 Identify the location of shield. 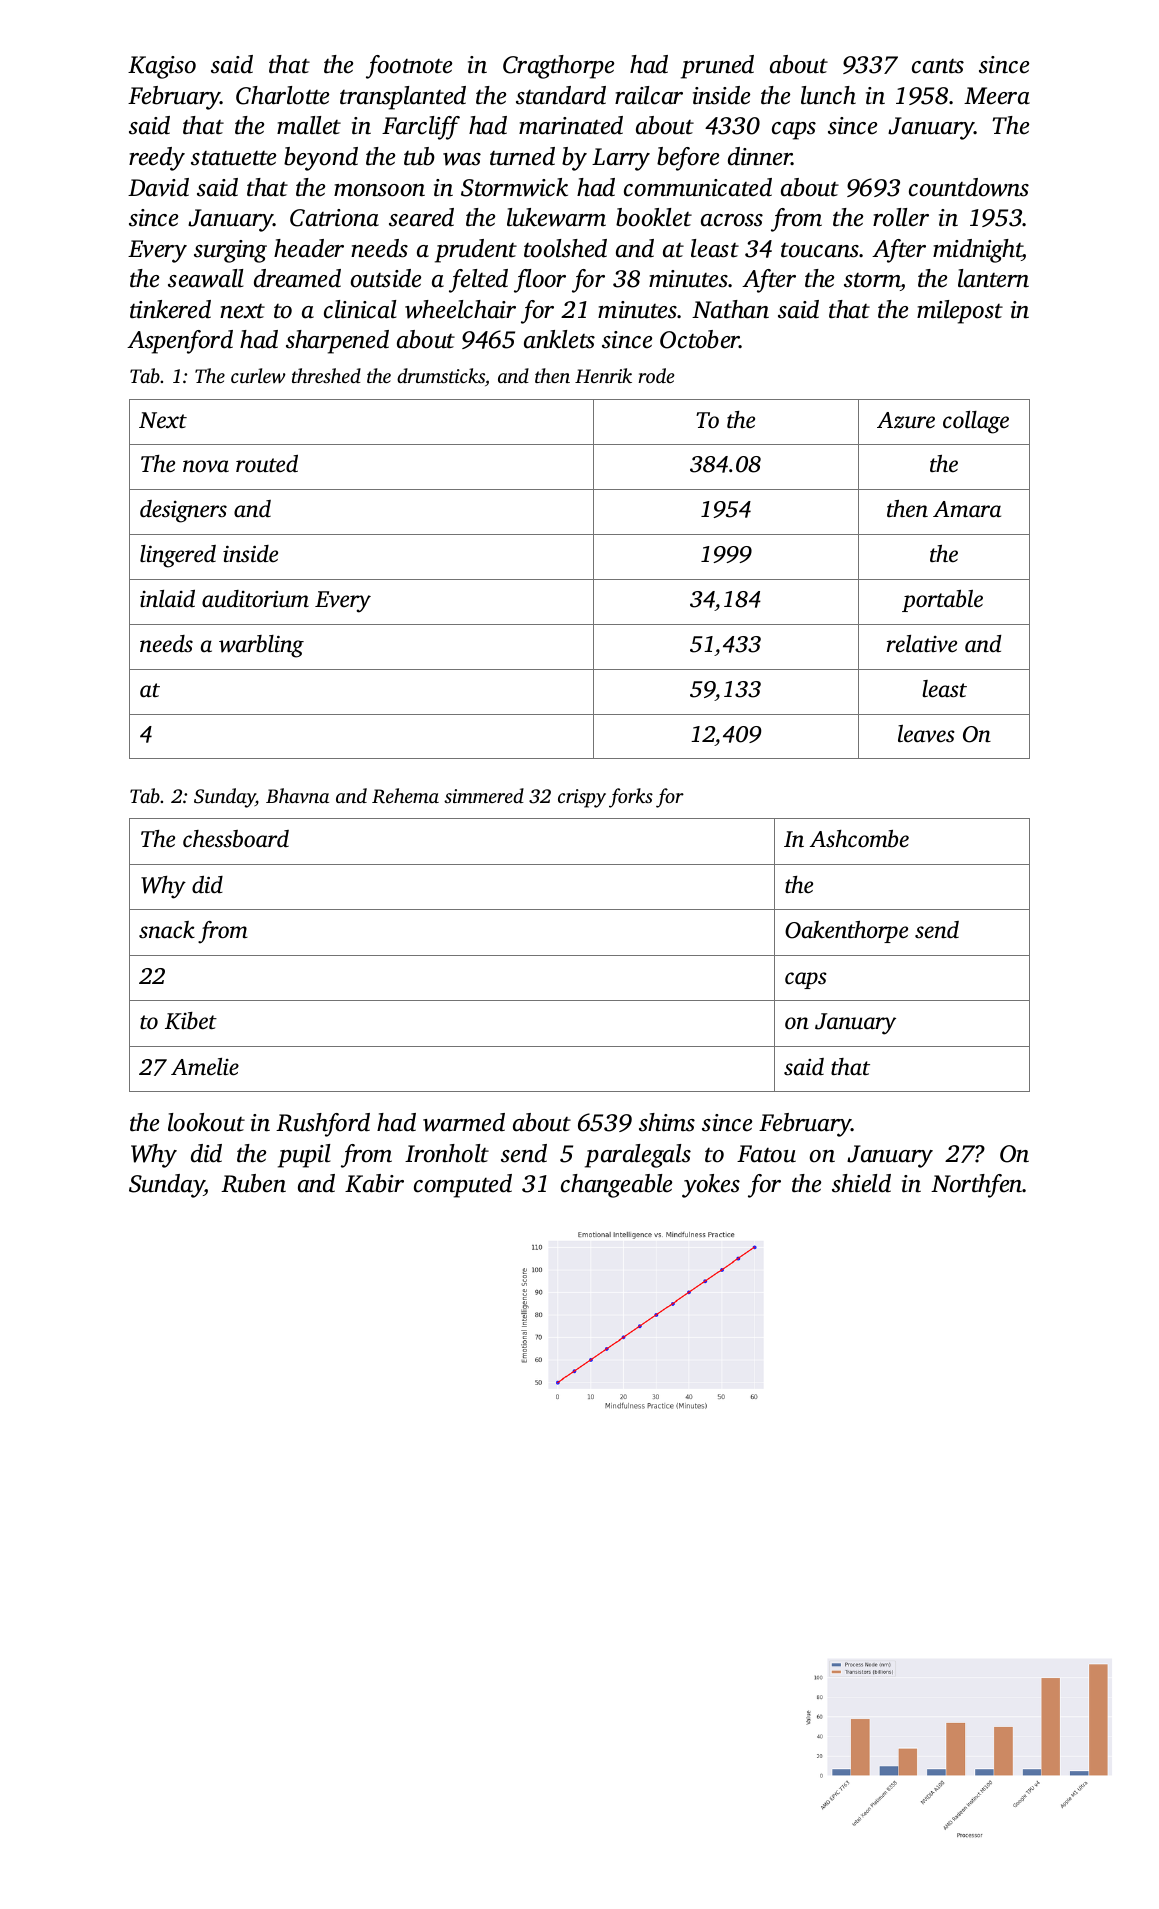
(861, 1183).
